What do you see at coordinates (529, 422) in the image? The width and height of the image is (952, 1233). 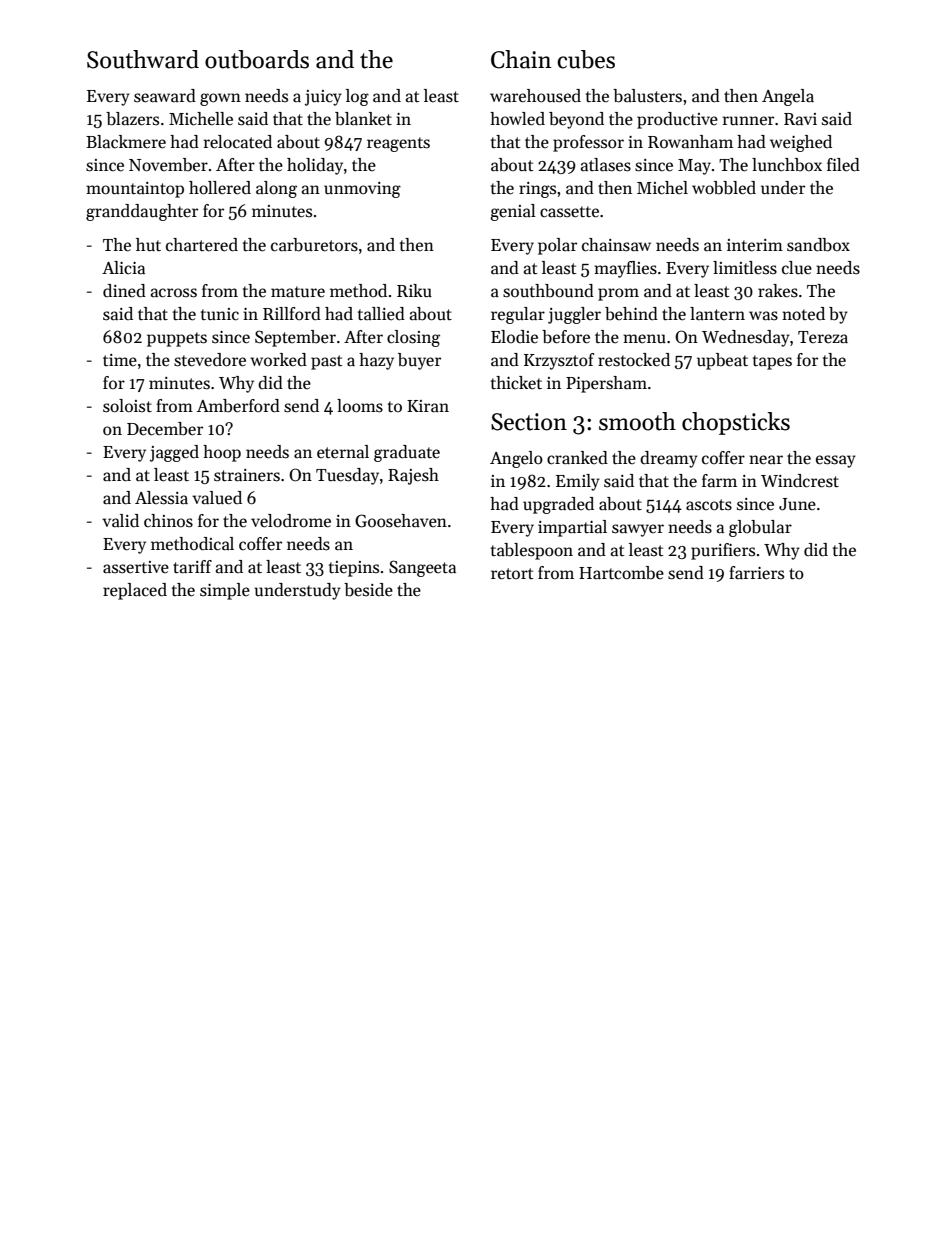 I see `Section` at bounding box center [529, 422].
